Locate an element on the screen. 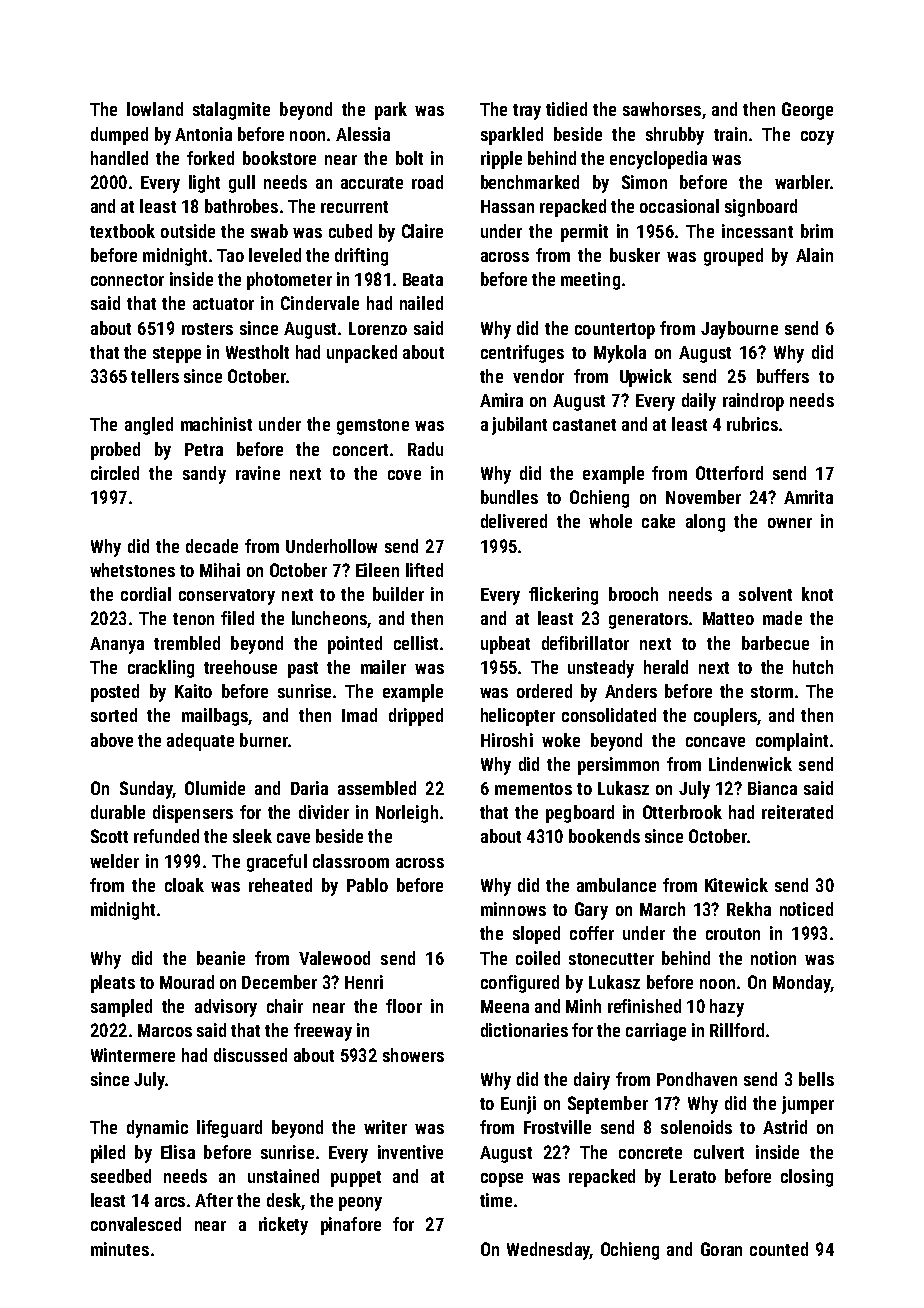  cove is located at coordinates (404, 475).
